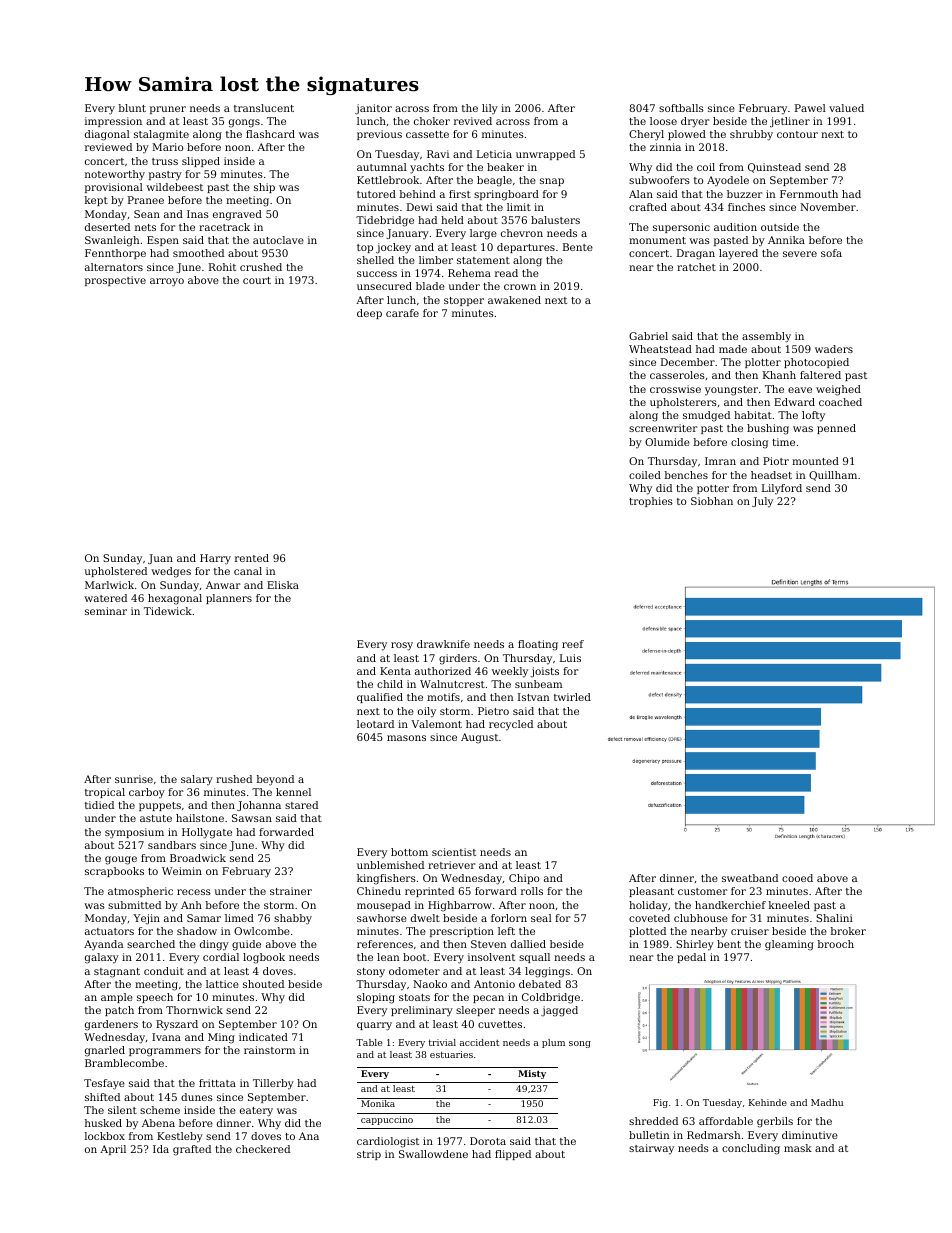 This image has width=952, height=1233. Describe the element at coordinates (836, 944) in the image. I see `brooch` at that location.
